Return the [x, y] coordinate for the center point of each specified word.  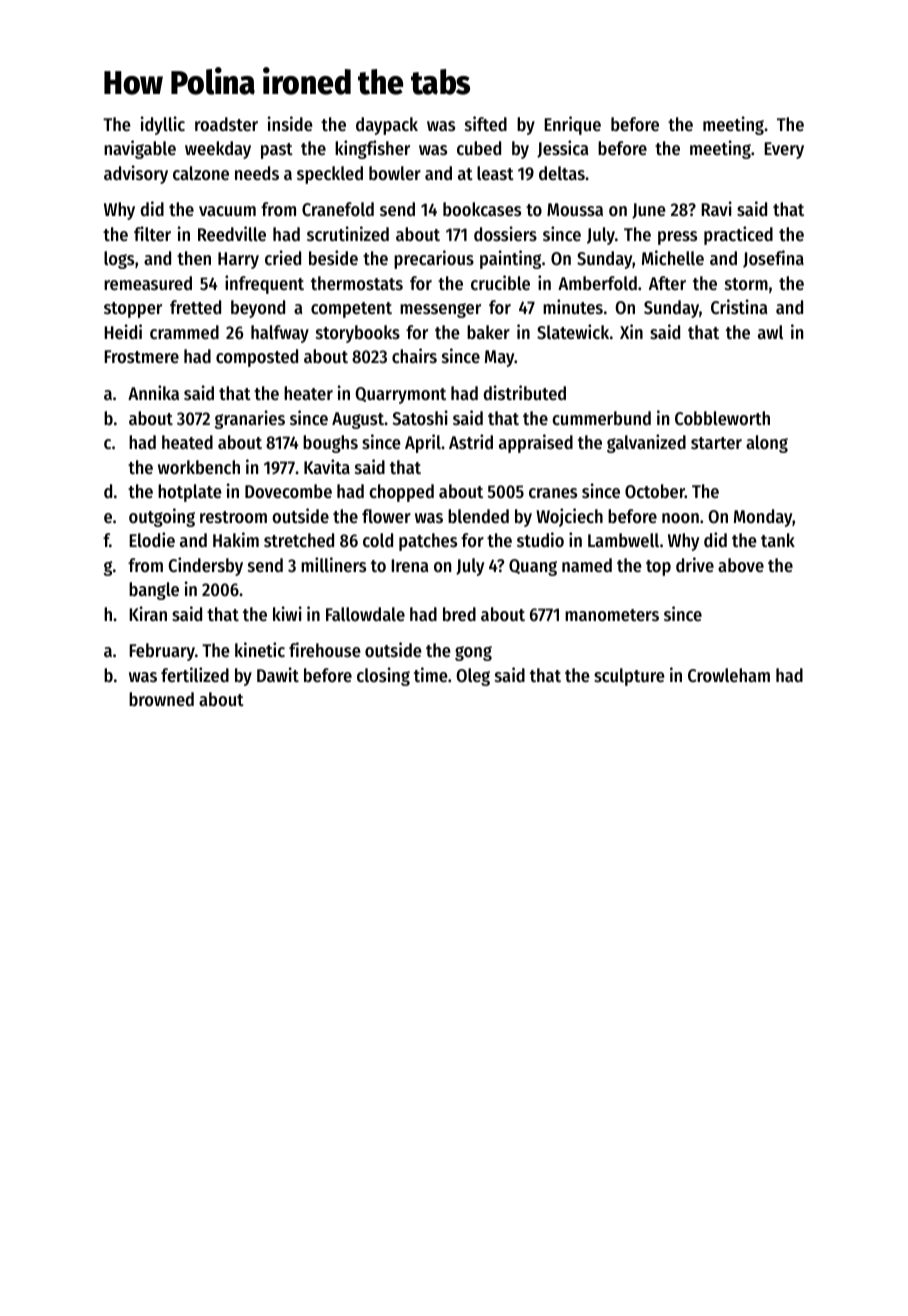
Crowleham [729, 675]
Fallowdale [365, 614]
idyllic [163, 125]
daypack [387, 126]
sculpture [629, 677]
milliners [333, 564]
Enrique [572, 125]
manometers [612, 615]
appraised [536, 443]
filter [152, 233]
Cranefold [338, 209]
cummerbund [601, 418]
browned [161, 699]
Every [784, 150]
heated [187, 442]
